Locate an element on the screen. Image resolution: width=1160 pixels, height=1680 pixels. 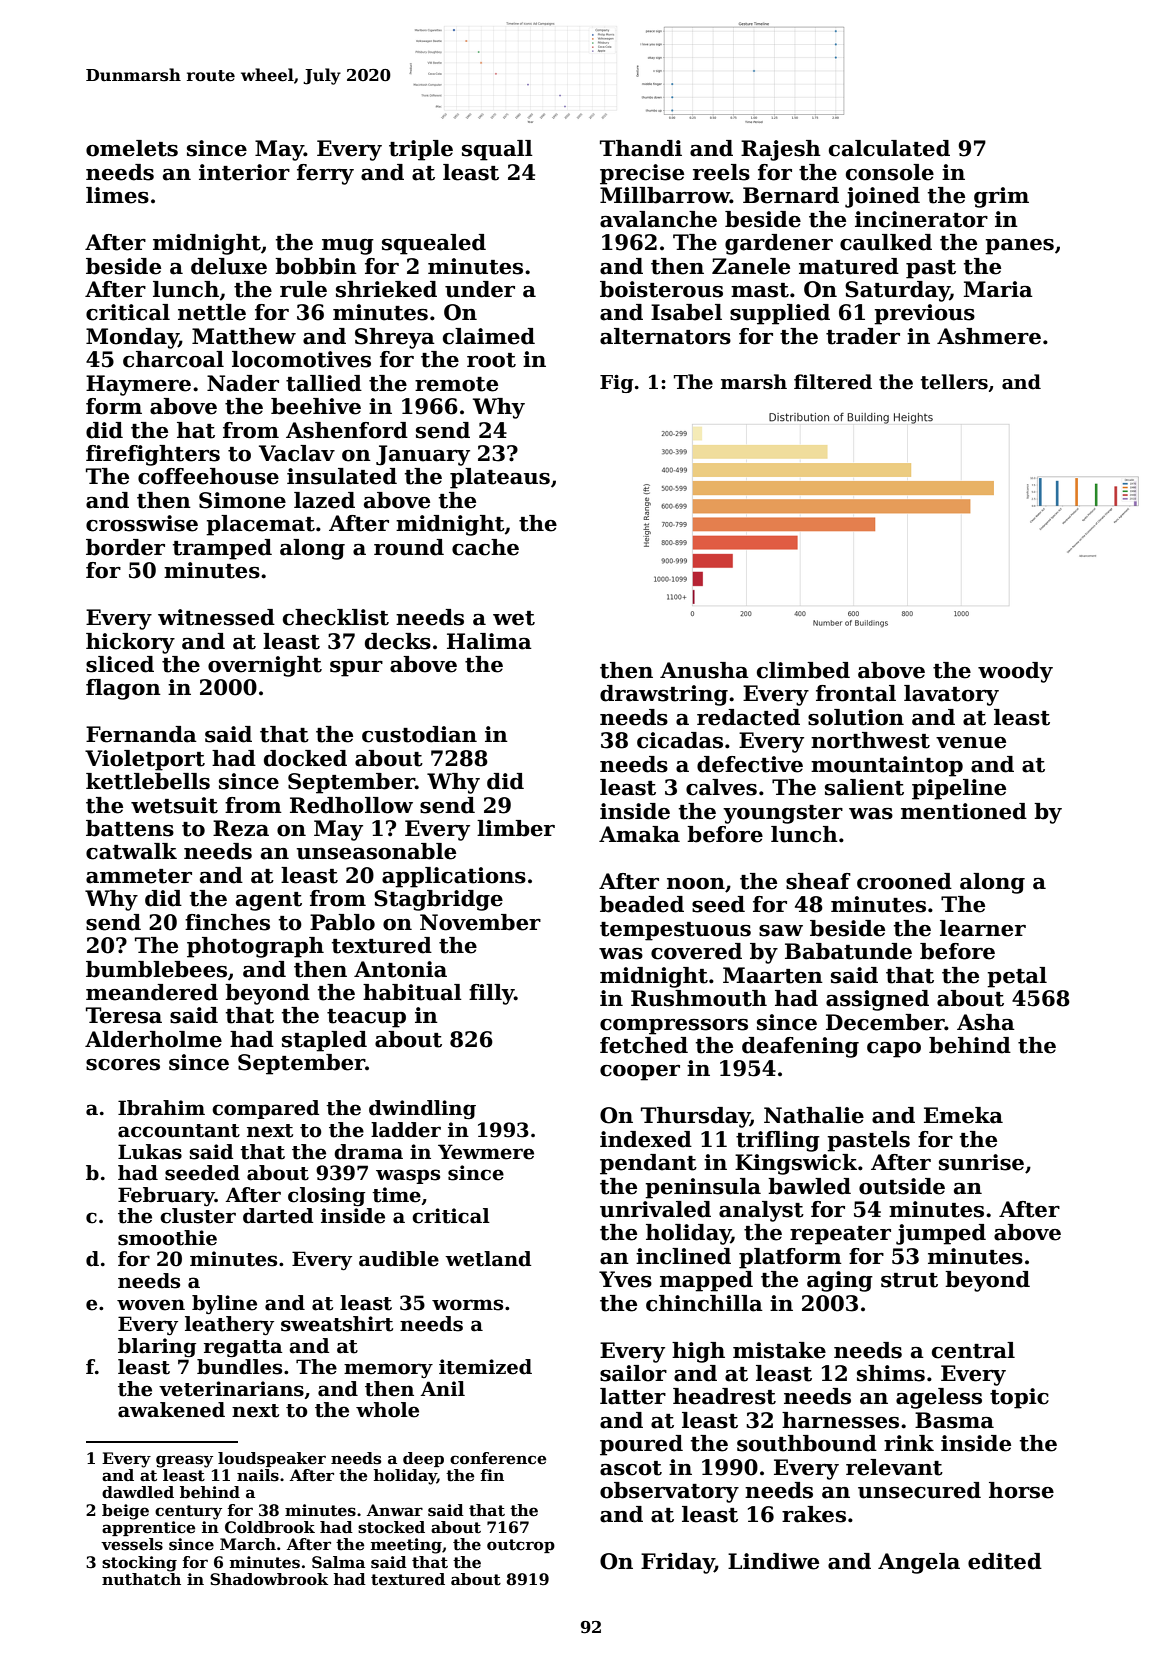
vessels is located at coordinates (132, 1544).
